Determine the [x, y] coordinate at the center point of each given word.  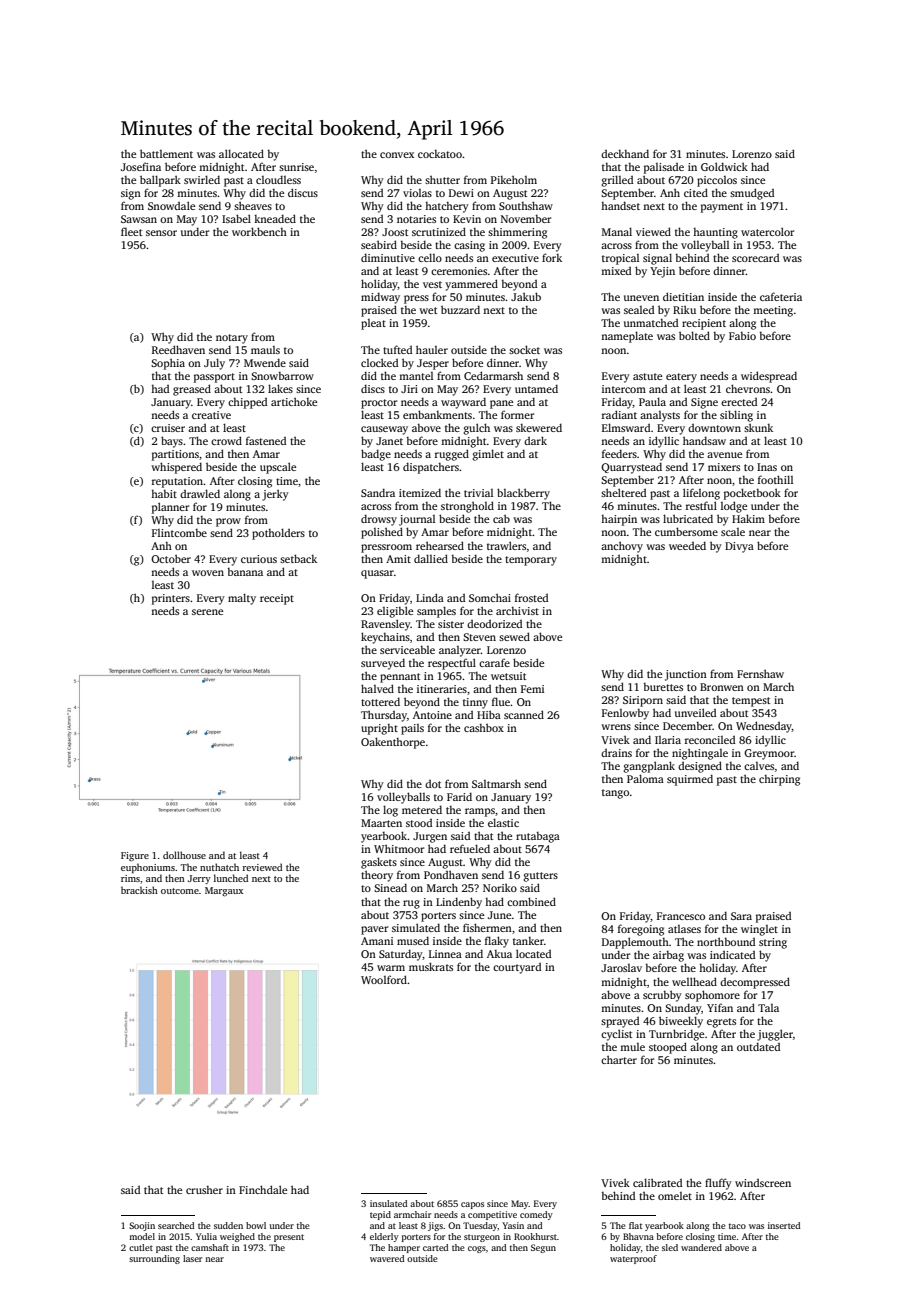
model [142, 1236]
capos [472, 1205]
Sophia [168, 364]
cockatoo [440, 154]
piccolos [717, 181]
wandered [701, 1247]
